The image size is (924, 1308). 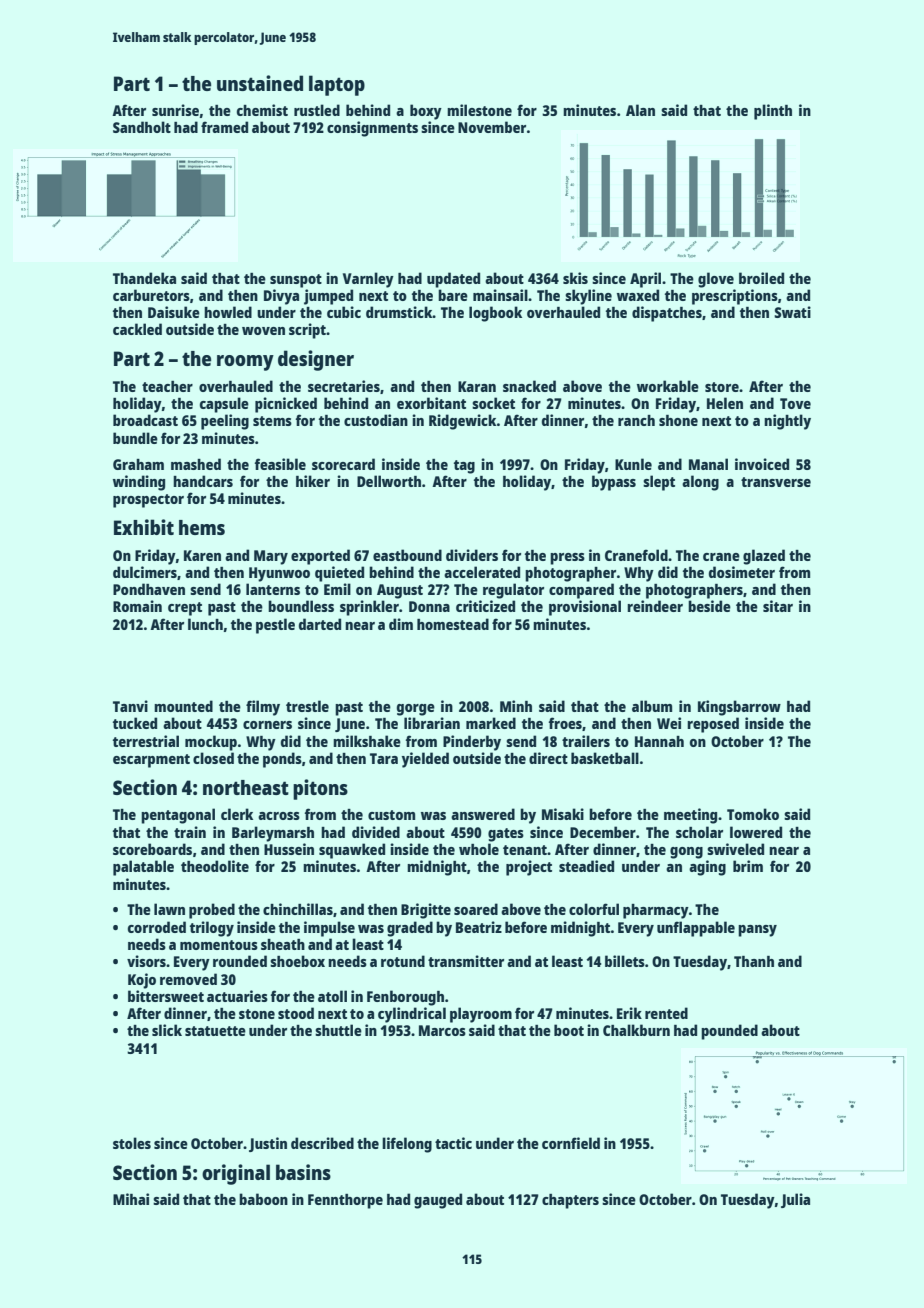 What do you see at coordinates (453, 1143) in the screenshot?
I see `tactic` at bounding box center [453, 1143].
